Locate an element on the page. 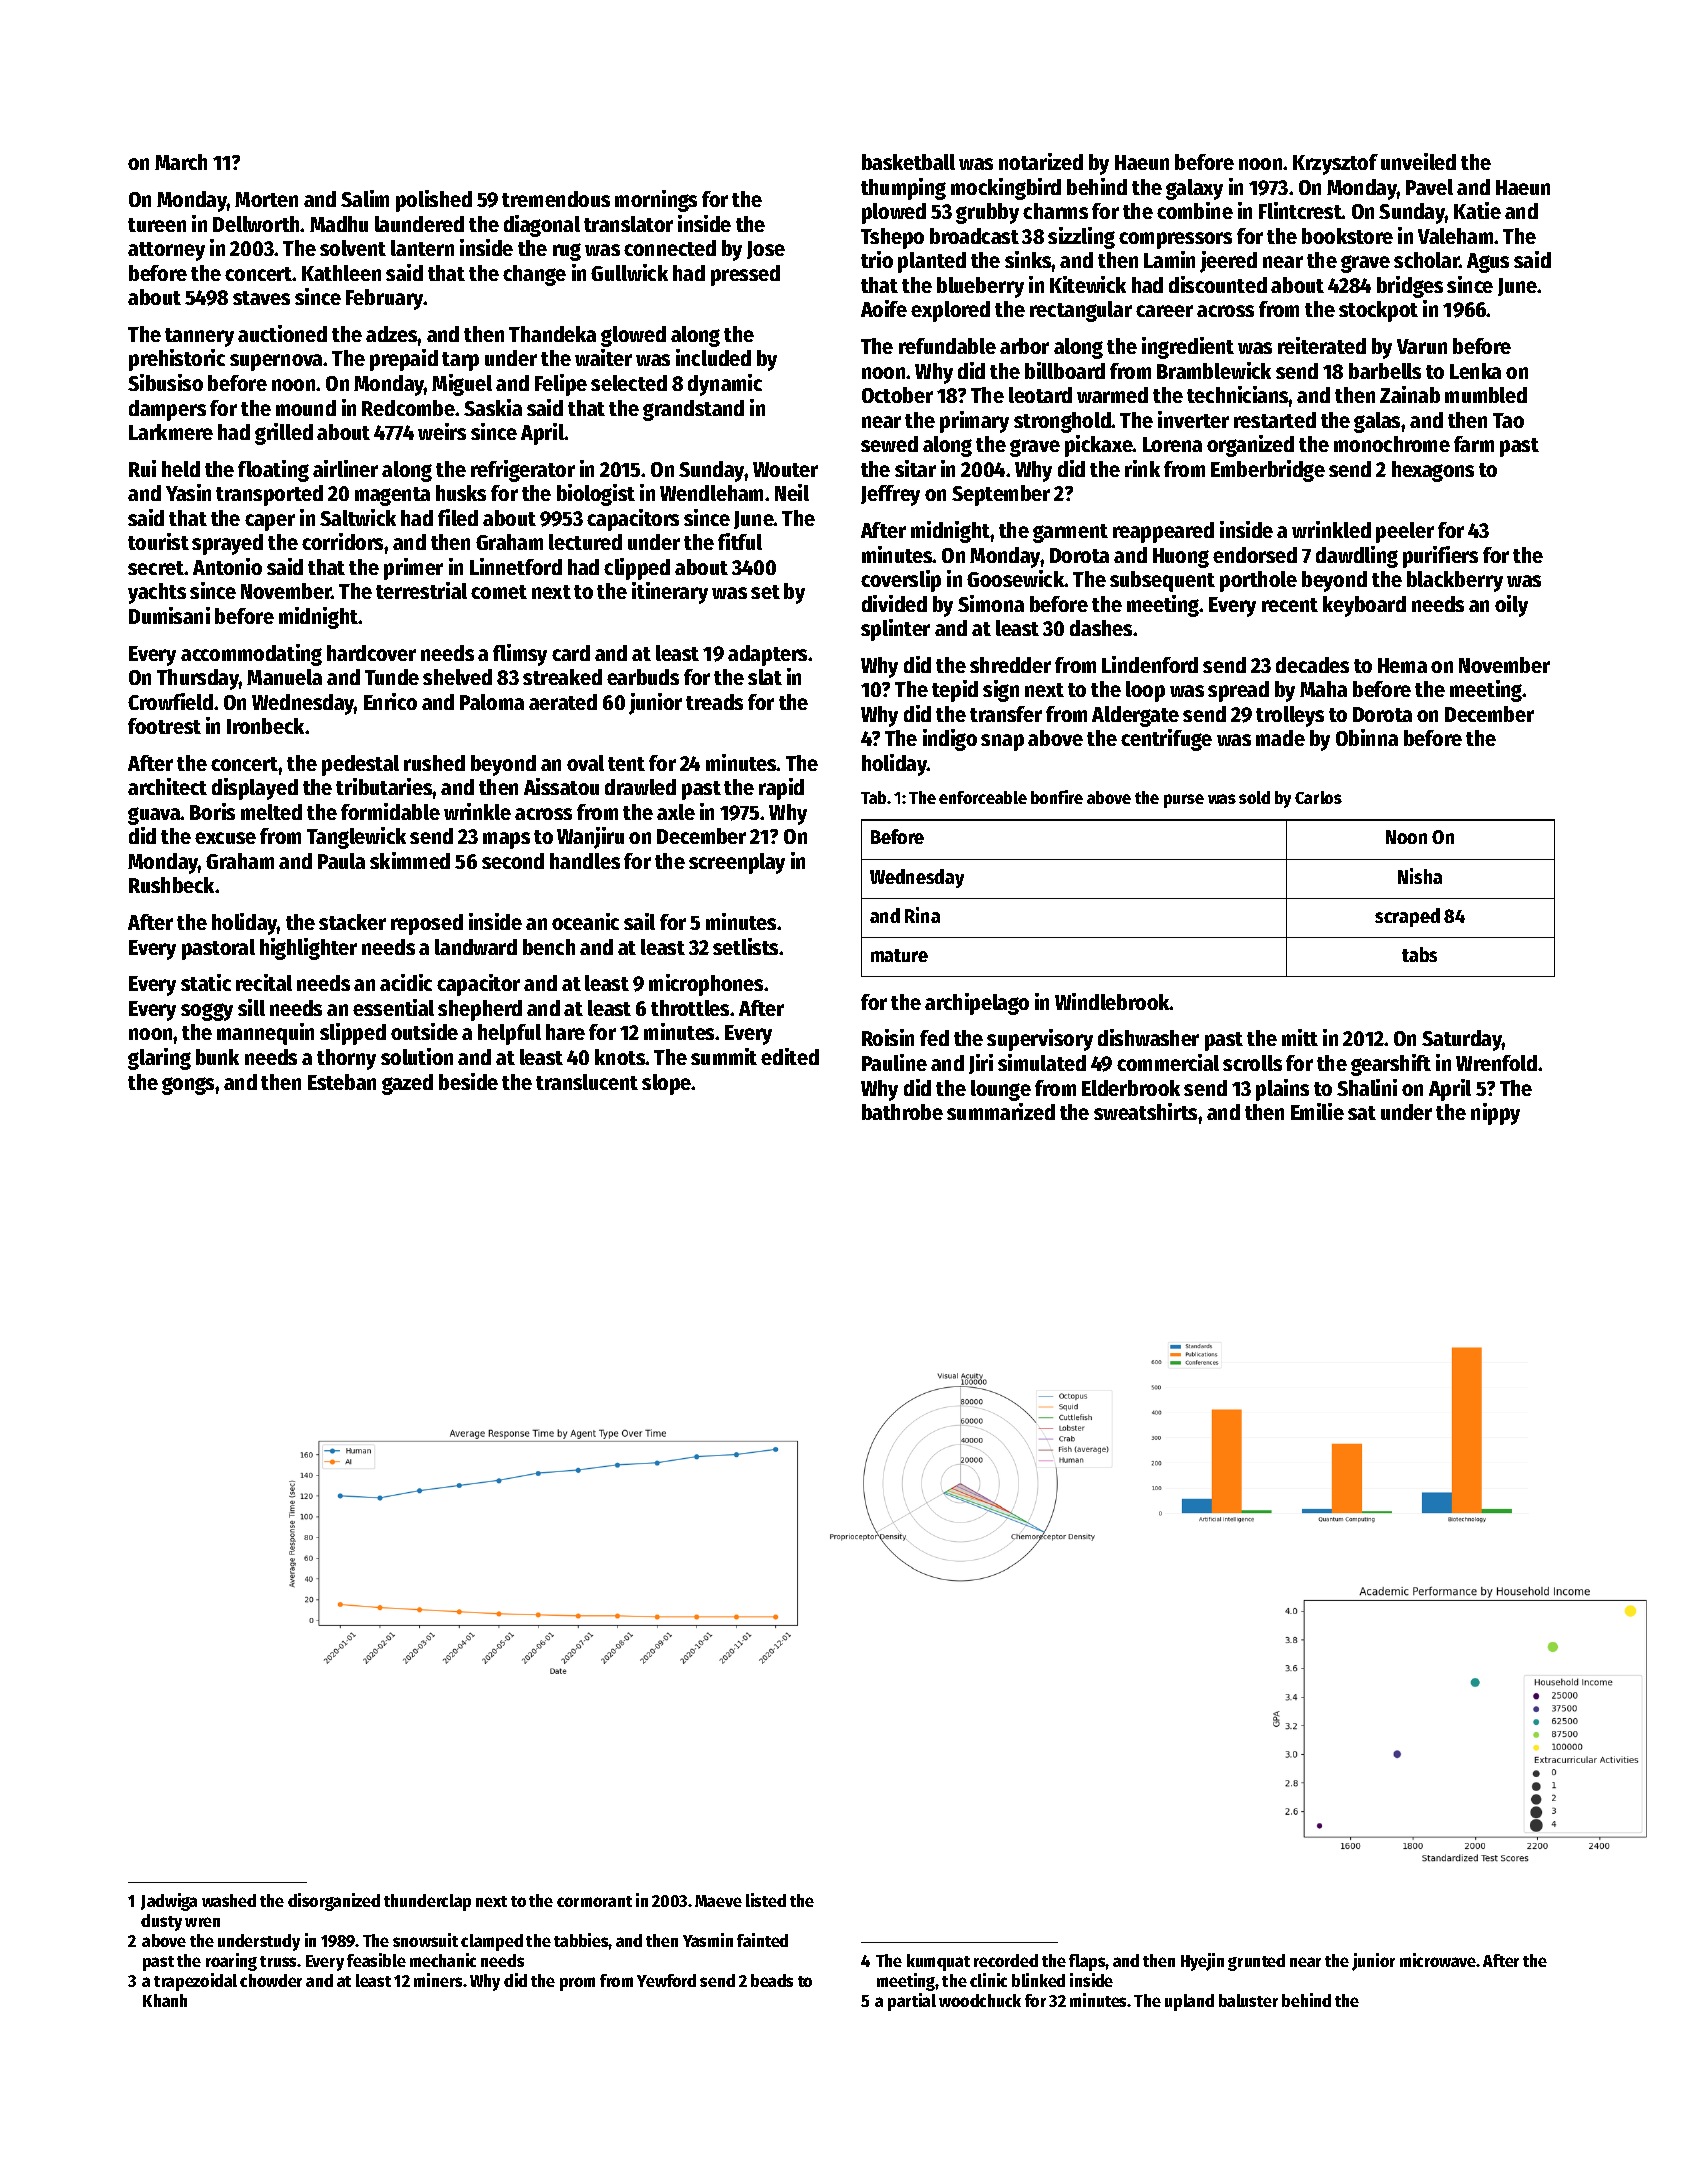 This document has height=2178, width=1683. bathrobe is located at coordinates (902, 1112).
